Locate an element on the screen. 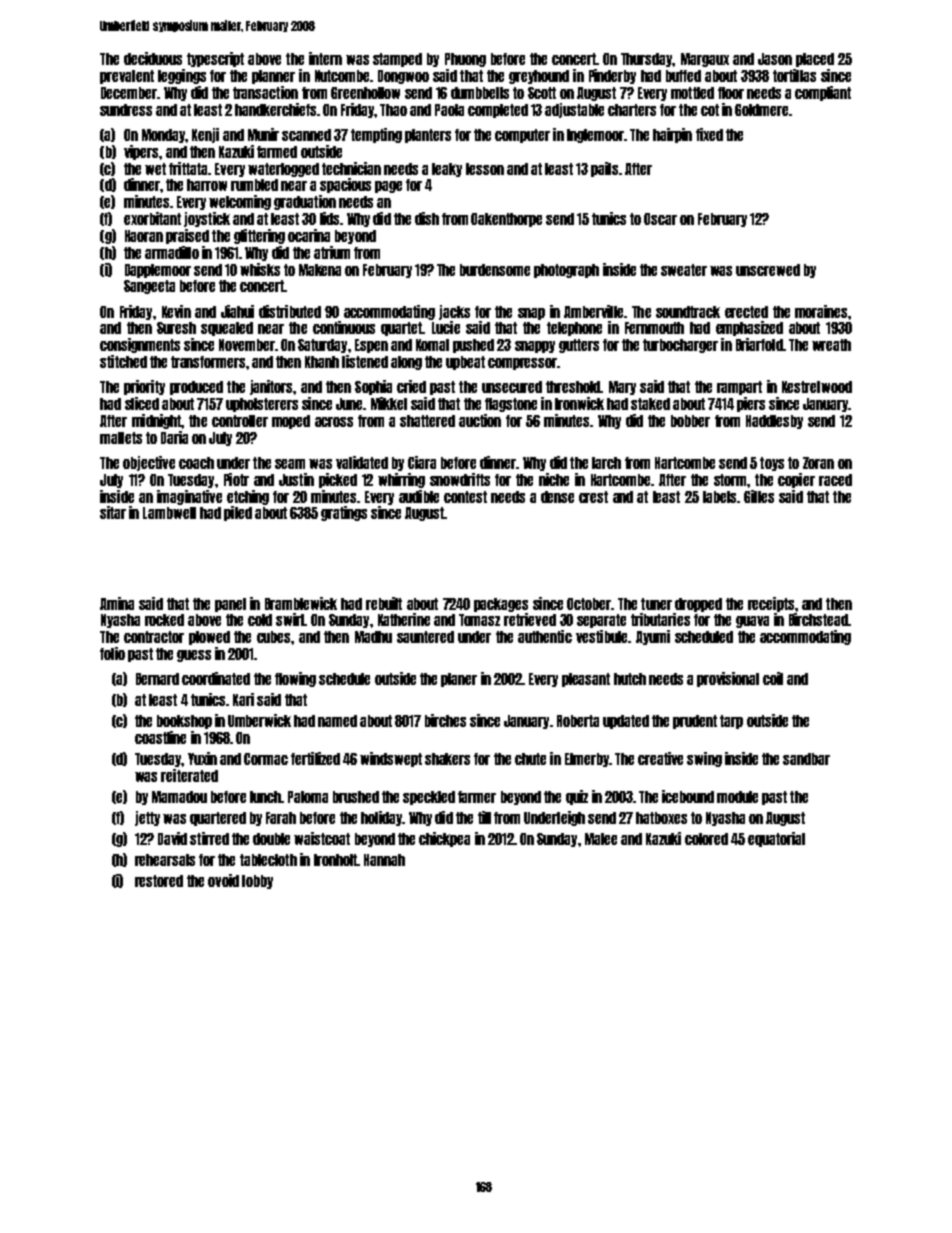 The width and height of the screenshot is (952, 1233). erected is located at coordinates (746, 312).
